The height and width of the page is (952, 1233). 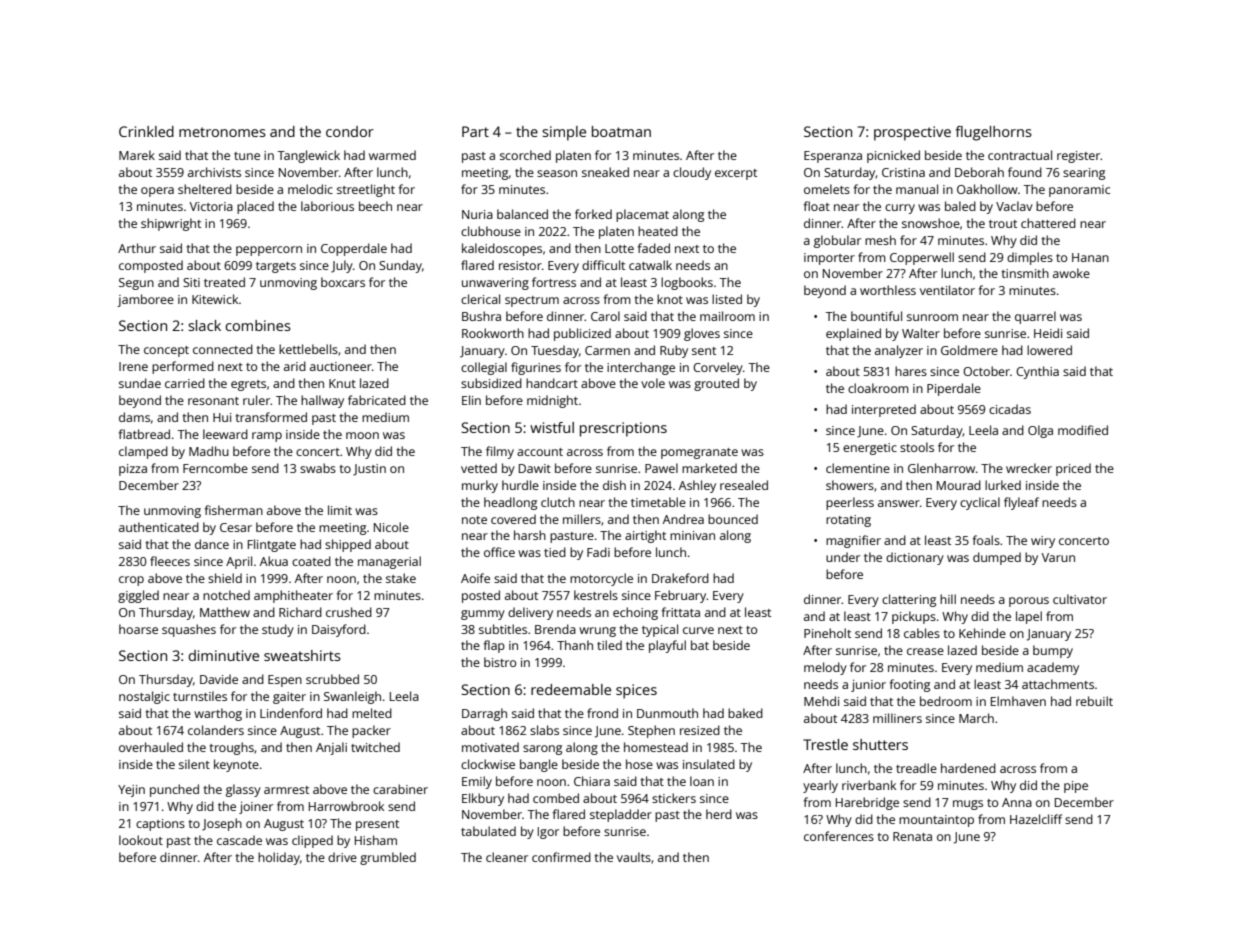 What do you see at coordinates (623, 429) in the page?
I see `prescriptions` at bounding box center [623, 429].
